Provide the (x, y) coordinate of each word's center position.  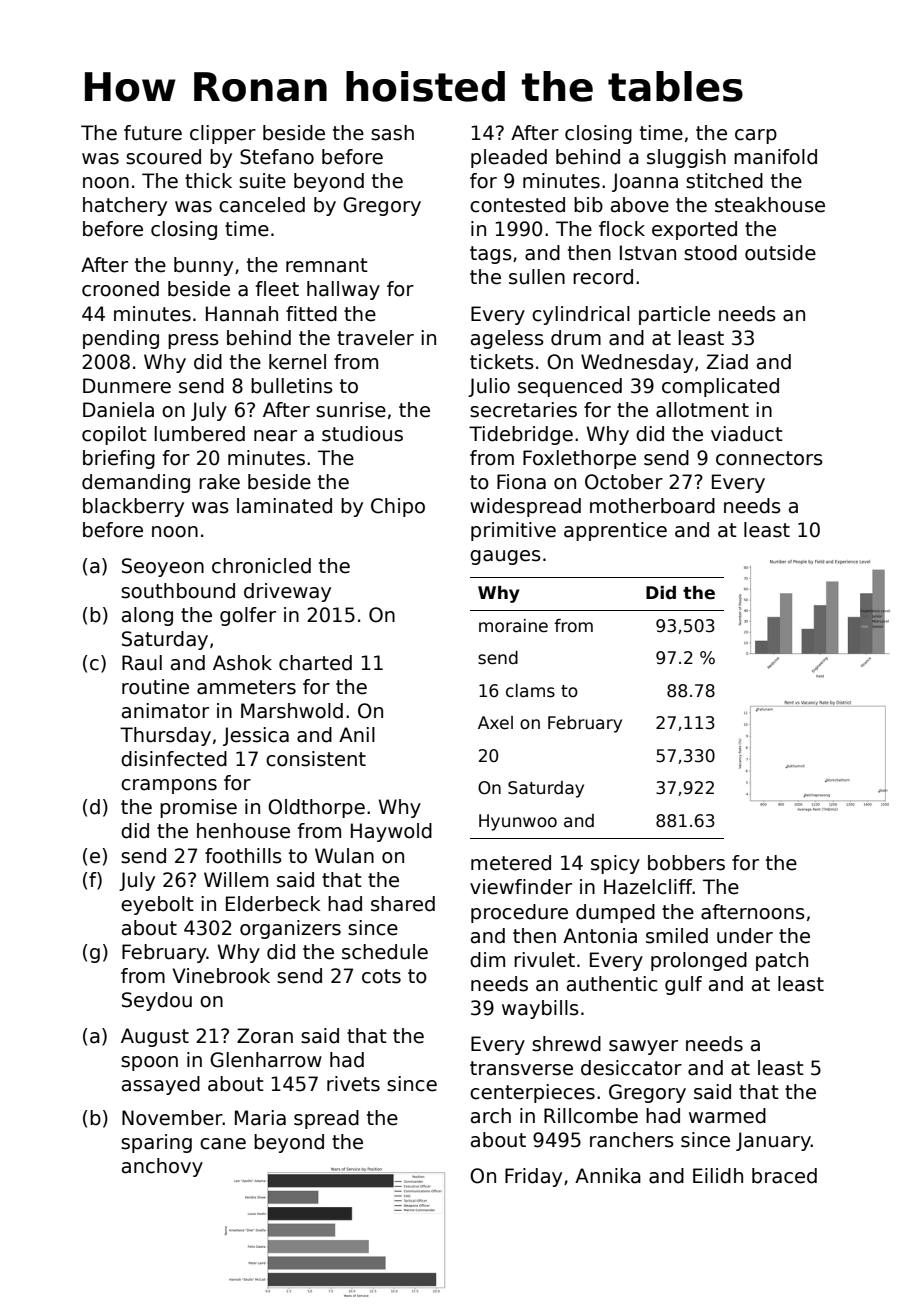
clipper (223, 134)
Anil (357, 734)
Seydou (157, 1001)
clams (530, 691)
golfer (248, 616)
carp (756, 136)
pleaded (509, 158)
